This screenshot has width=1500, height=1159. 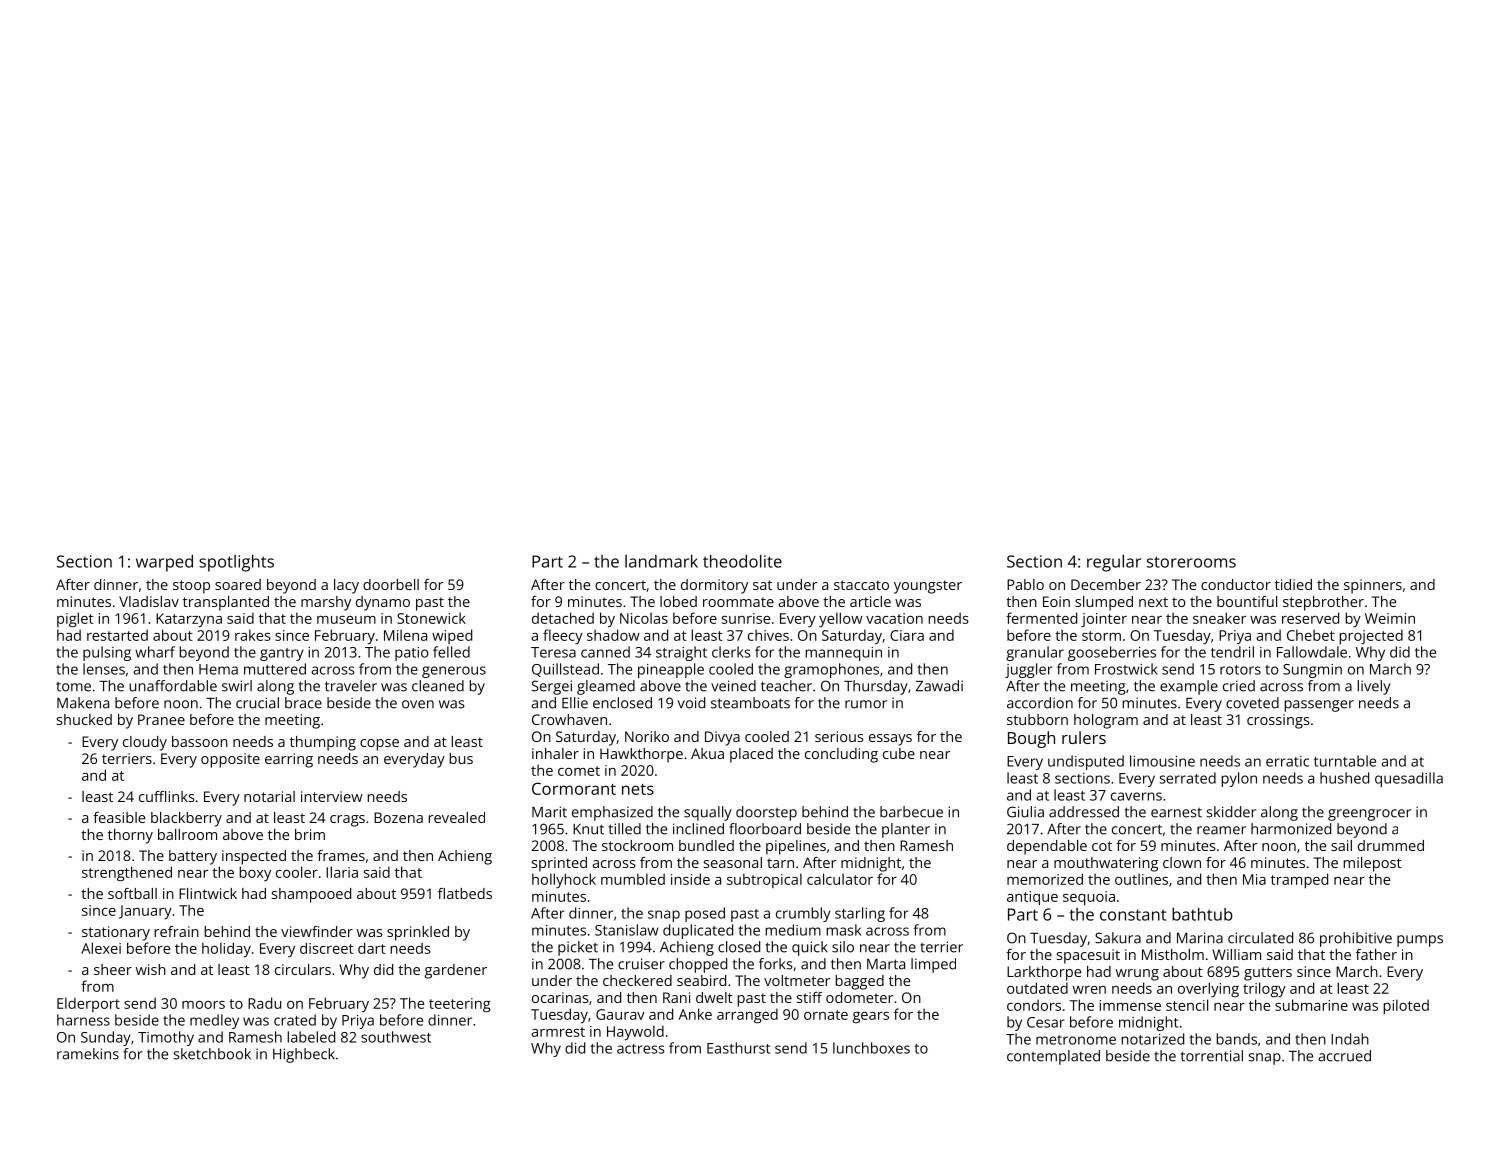 I want to click on picket, so click(x=578, y=948).
